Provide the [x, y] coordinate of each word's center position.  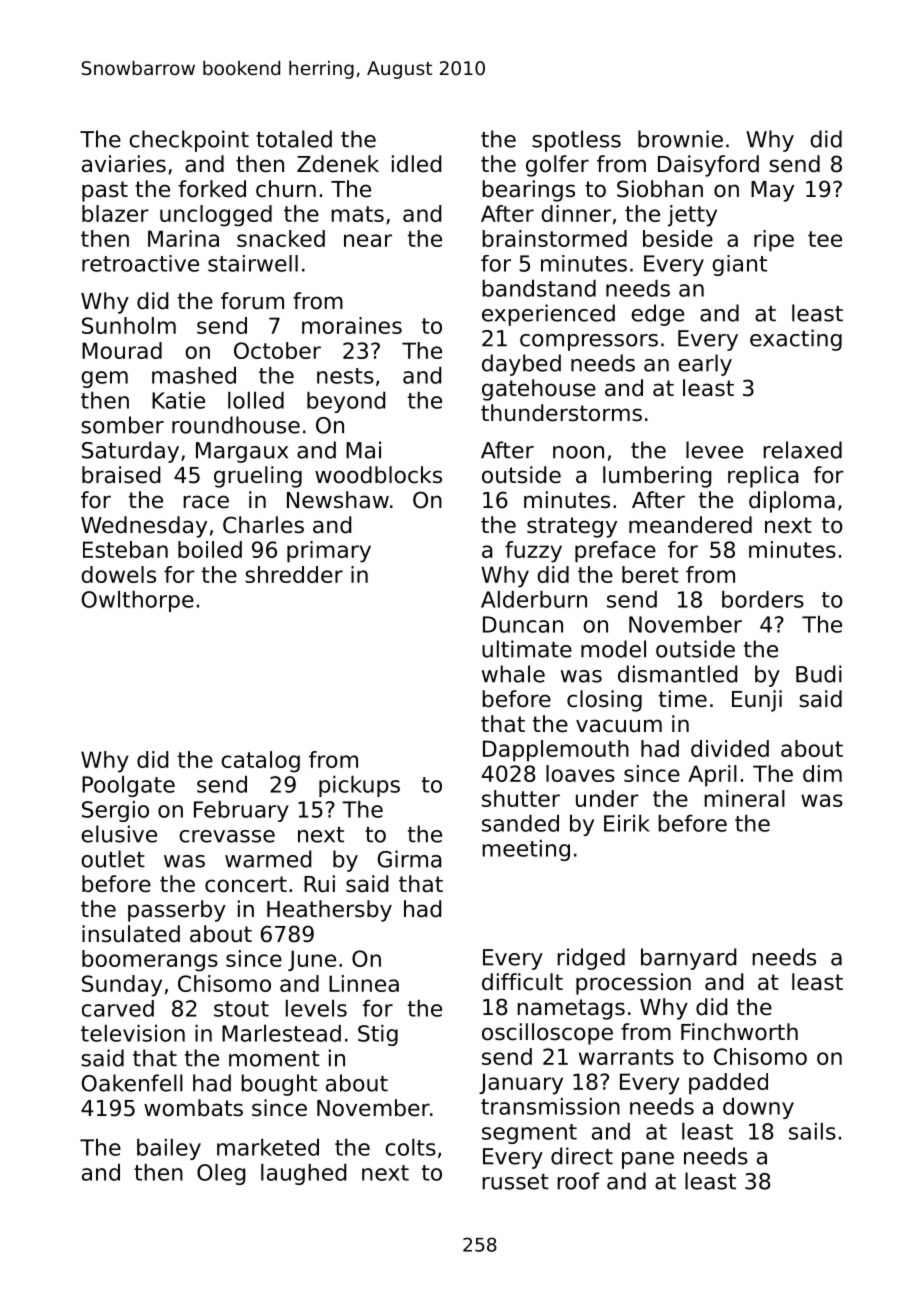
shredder [294, 574]
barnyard [688, 959]
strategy [572, 527]
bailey [169, 1149]
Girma [410, 859]
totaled [294, 139]
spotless [576, 141]
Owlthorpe [138, 601]
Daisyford [708, 166]
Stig [378, 1035]
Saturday [130, 452]
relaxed [802, 450]
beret [650, 574]
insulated [131, 934]
